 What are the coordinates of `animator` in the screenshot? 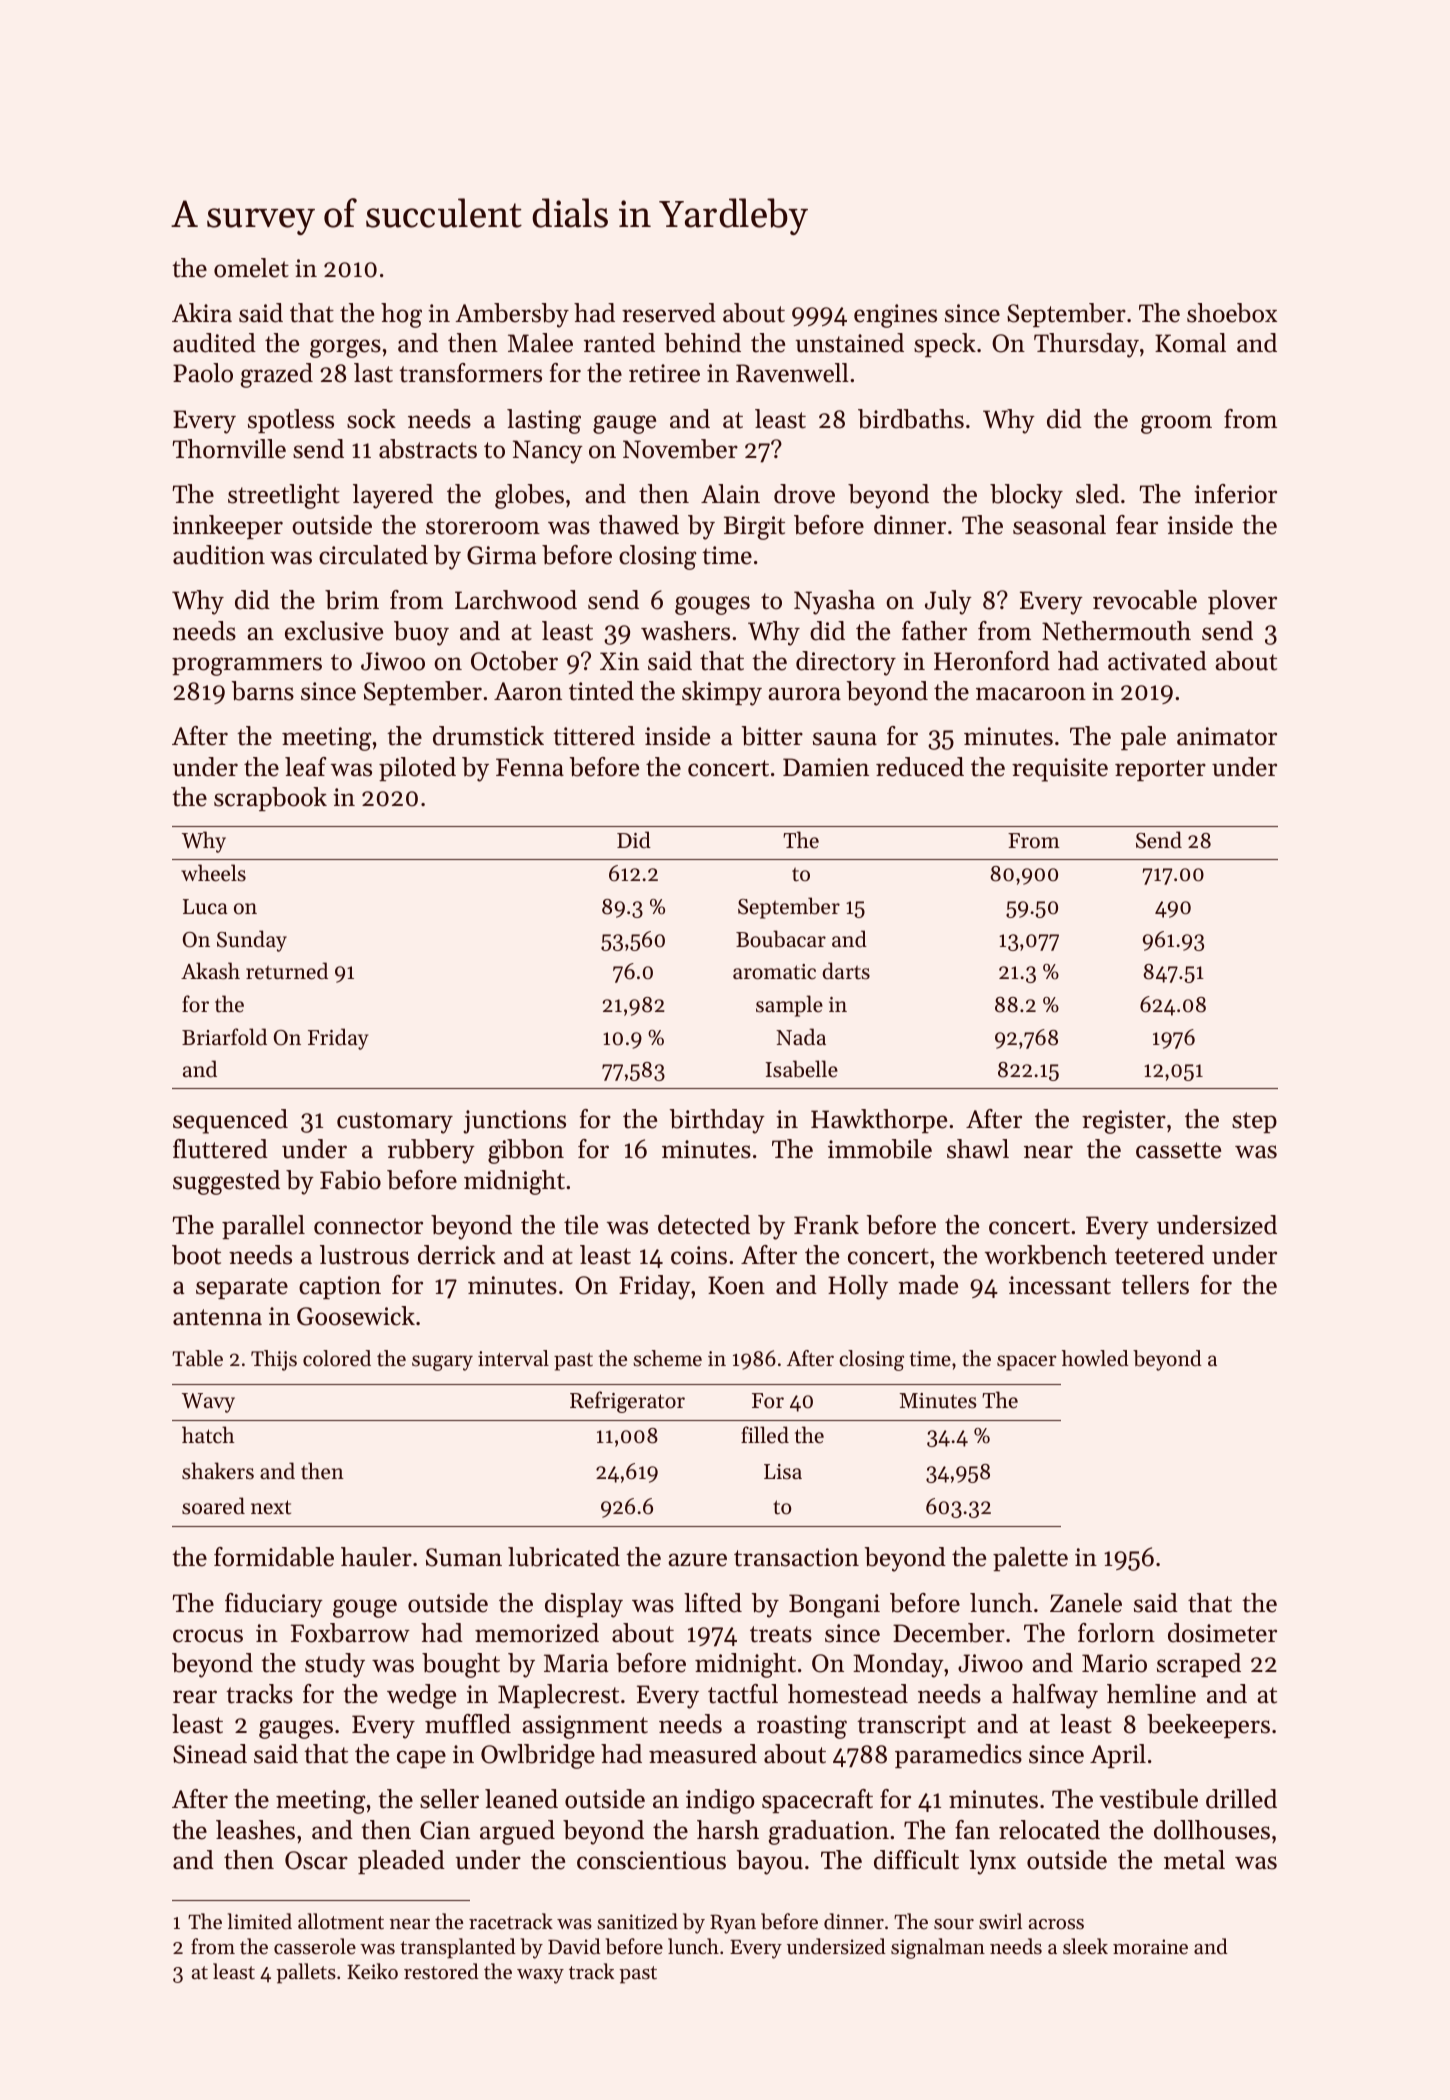 It's located at (1227, 736).
